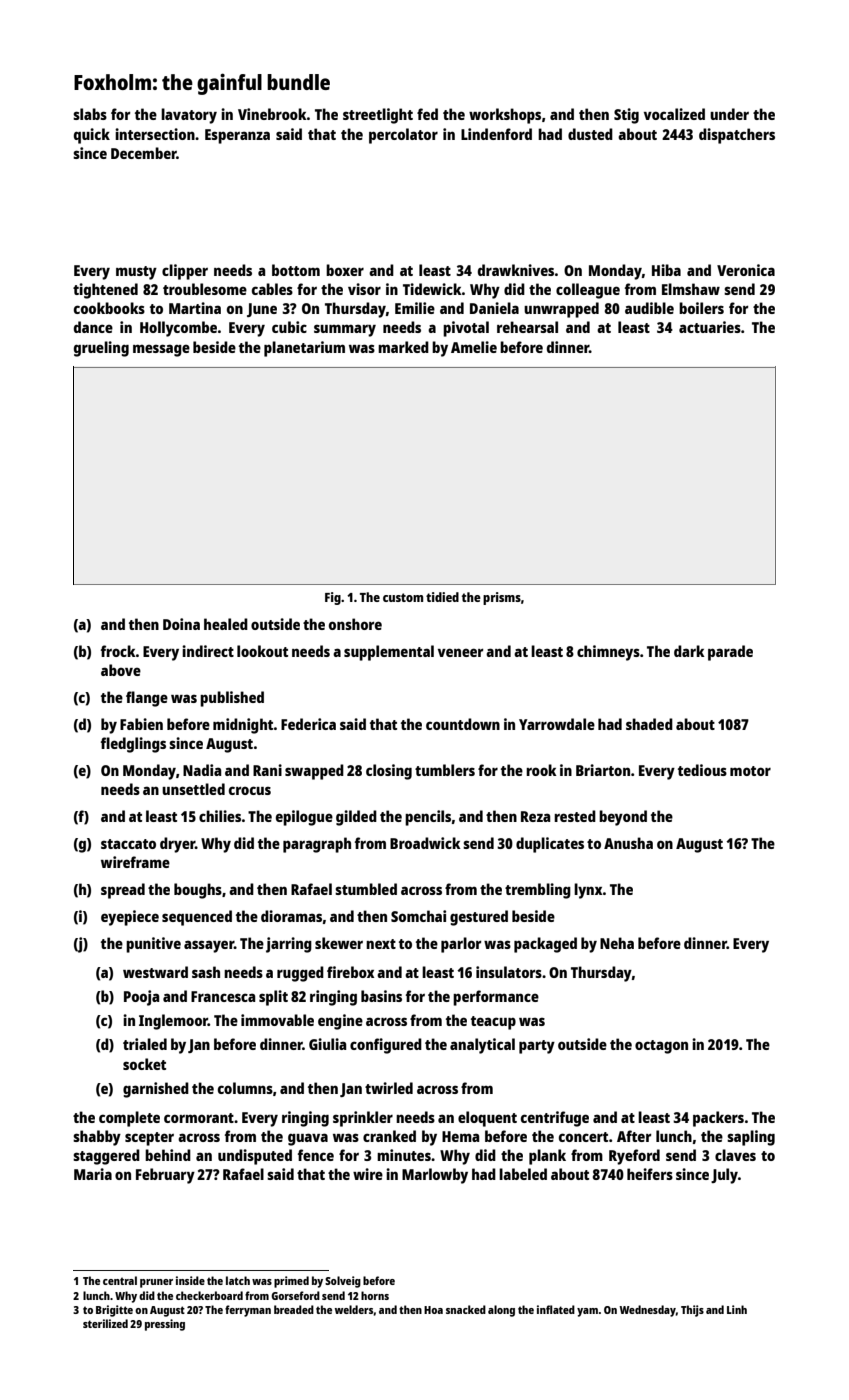 The image size is (849, 1400). I want to click on under, so click(729, 114).
